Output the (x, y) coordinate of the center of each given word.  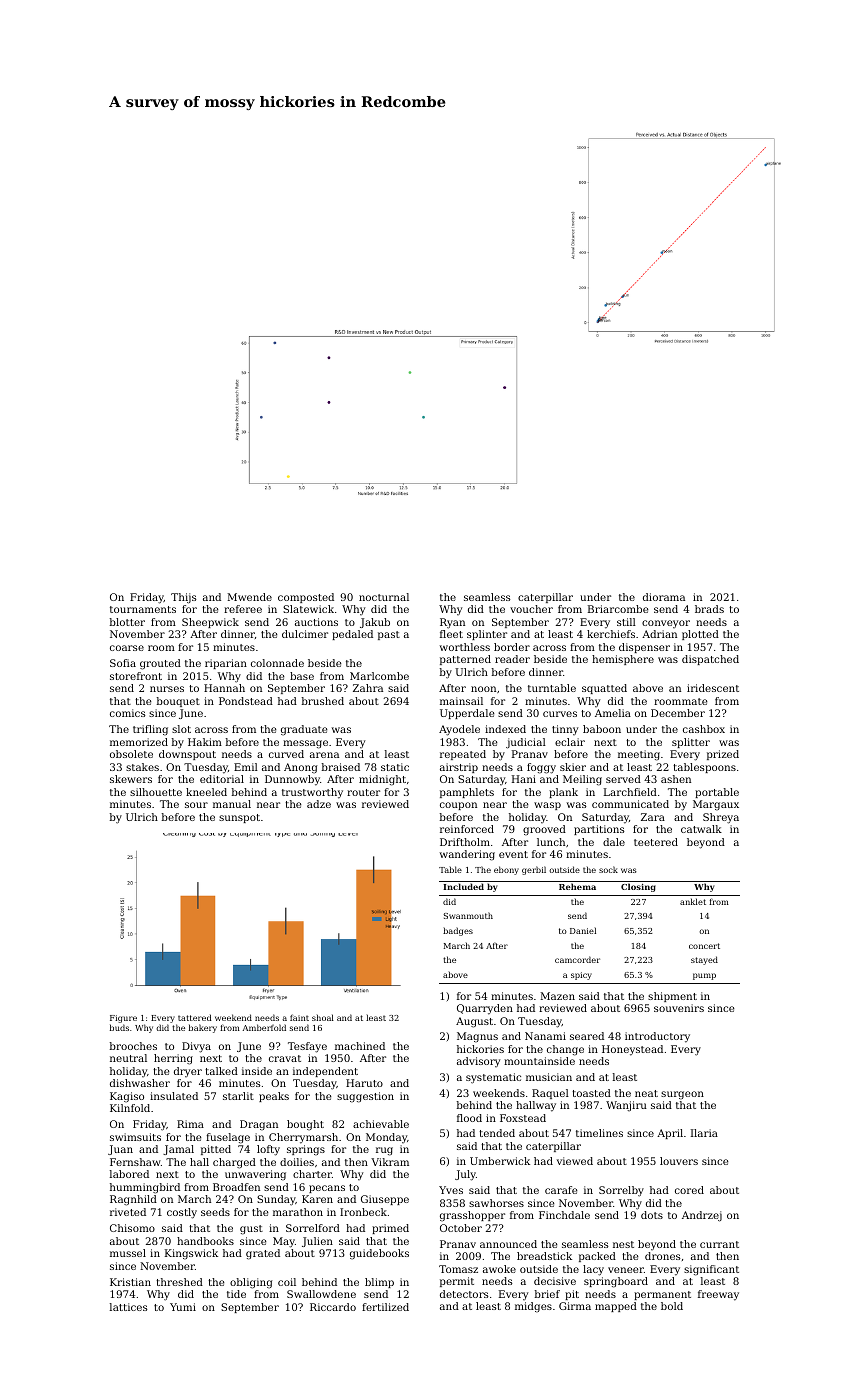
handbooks (205, 1241)
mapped (616, 1307)
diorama (664, 597)
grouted (160, 664)
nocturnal (384, 597)
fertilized (385, 1307)
